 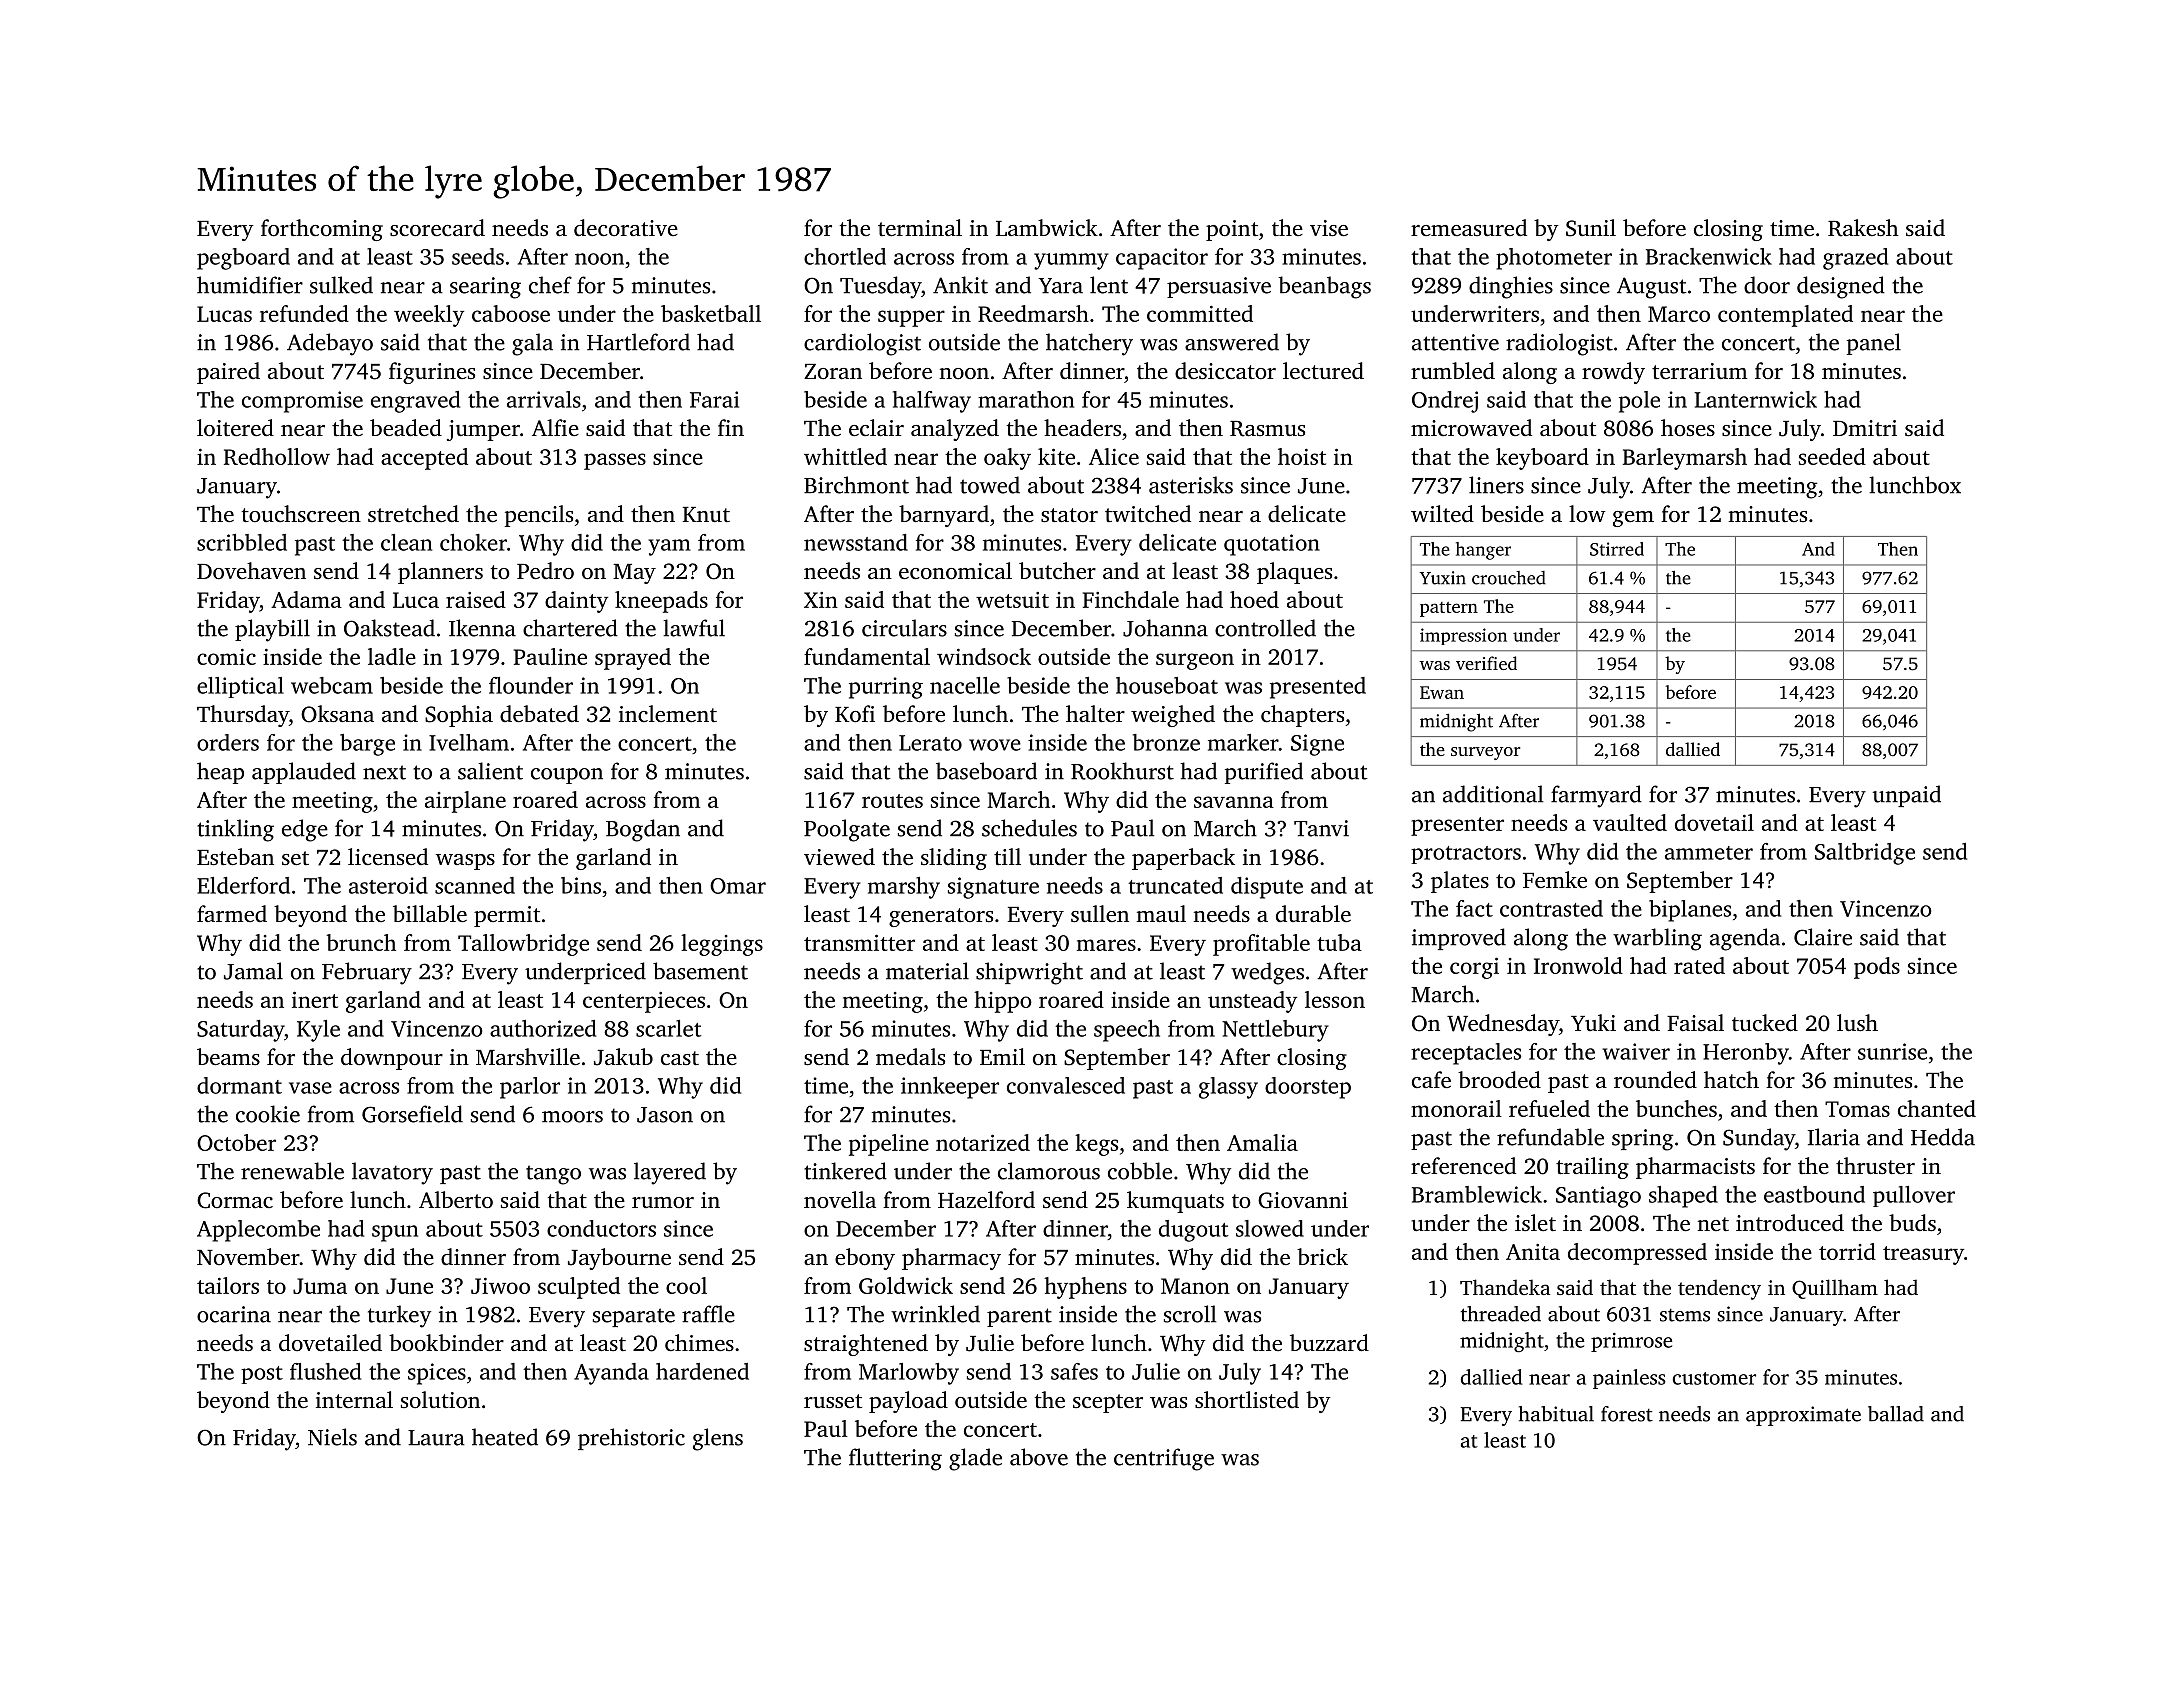 I want to click on terminal, so click(x=920, y=228).
